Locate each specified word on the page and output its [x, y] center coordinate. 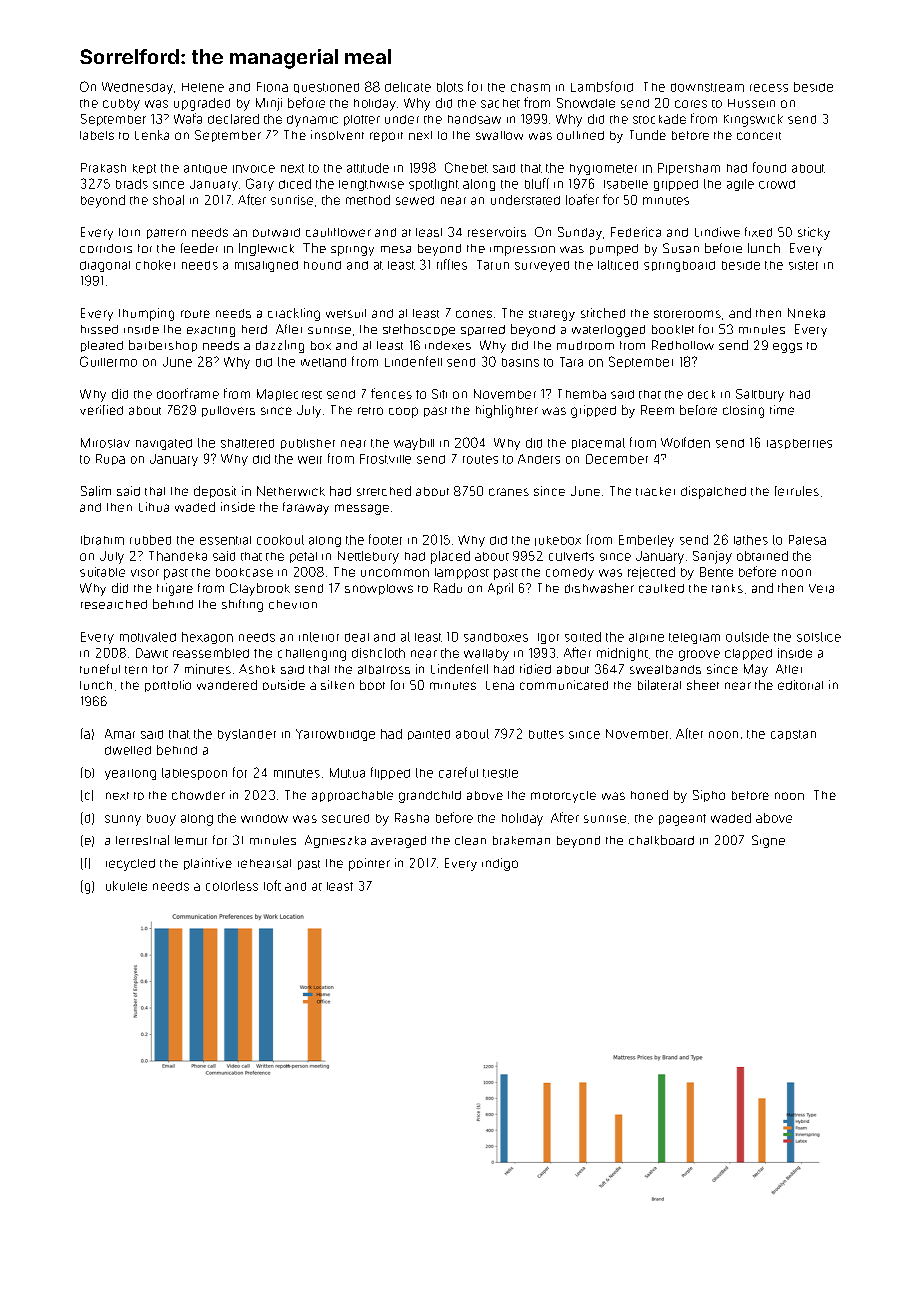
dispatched [713, 492]
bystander [247, 735]
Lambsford [602, 86]
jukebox [558, 541]
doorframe [188, 393]
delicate [408, 87]
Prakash [103, 168]
